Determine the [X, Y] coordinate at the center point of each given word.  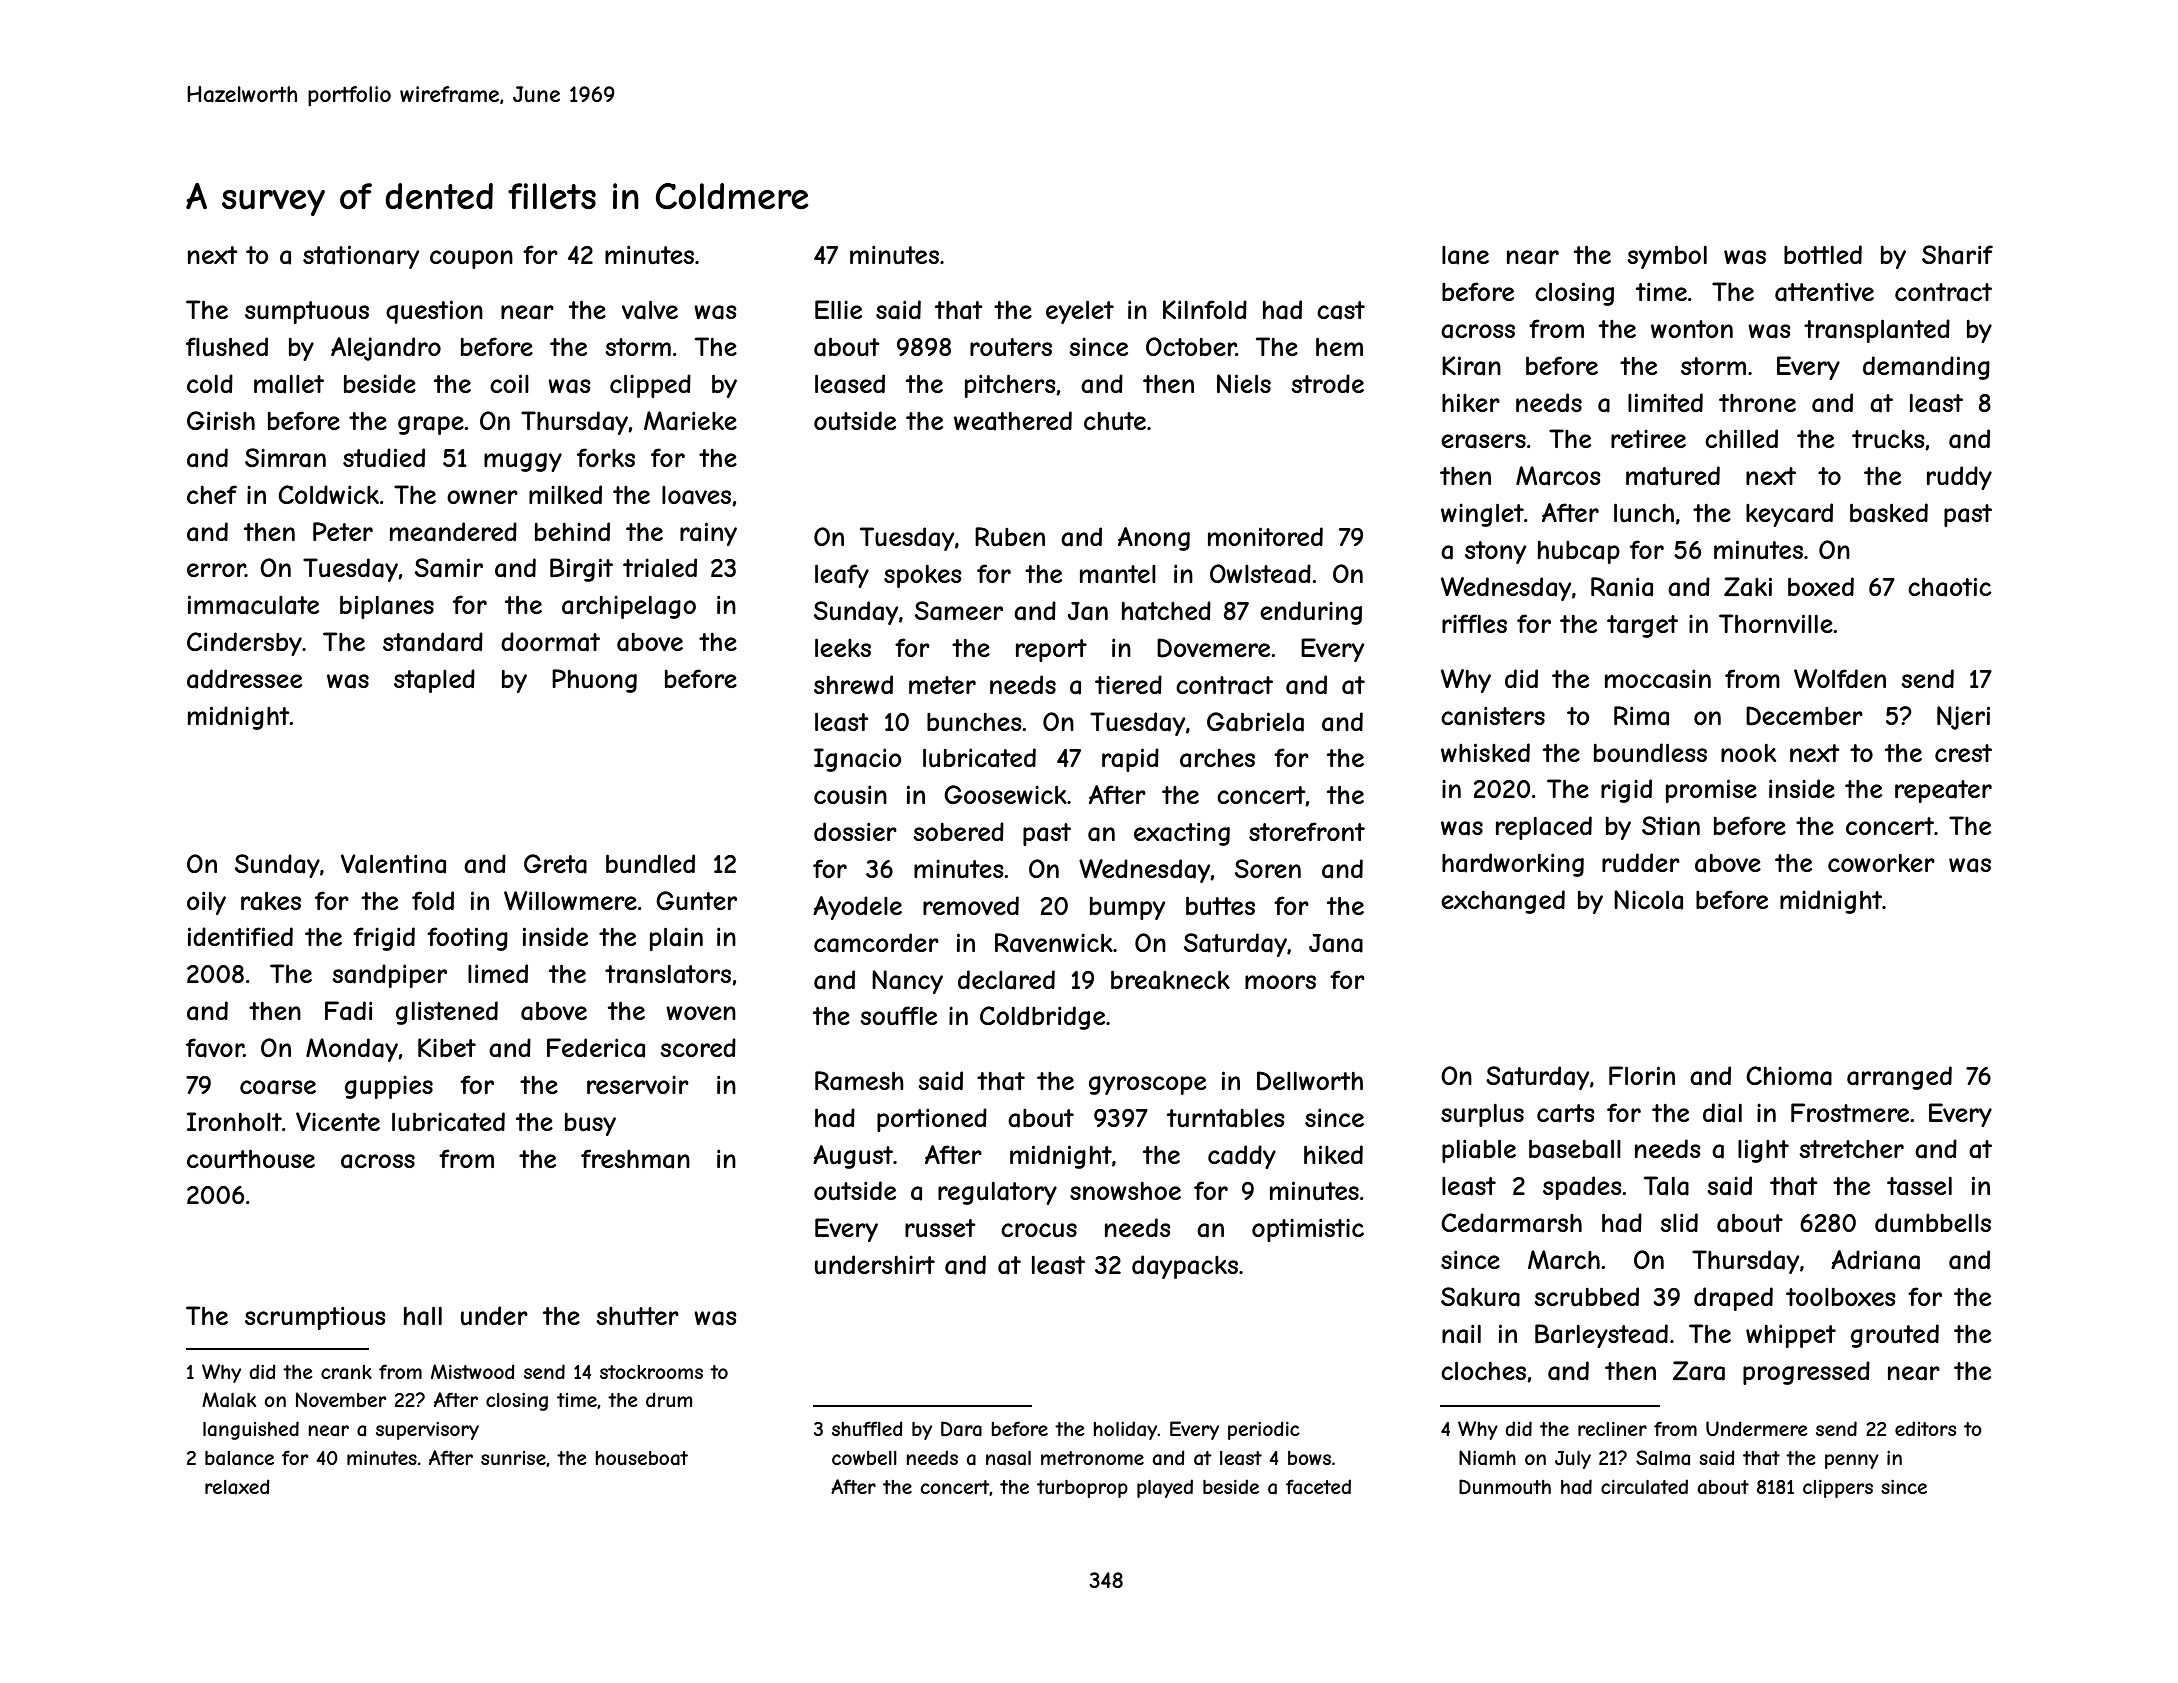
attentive [1824, 292]
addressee [244, 679]
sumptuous [307, 312]
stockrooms [651, 1372]
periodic [1264, 1430]
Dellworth [1310, 1081]
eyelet [1080, 312]
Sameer [959, 611]
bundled [650, 863]
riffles [1474, 623]
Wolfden [1840, 678]
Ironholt [234, 1121]
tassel [1919, 1186]
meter [942, 685]
